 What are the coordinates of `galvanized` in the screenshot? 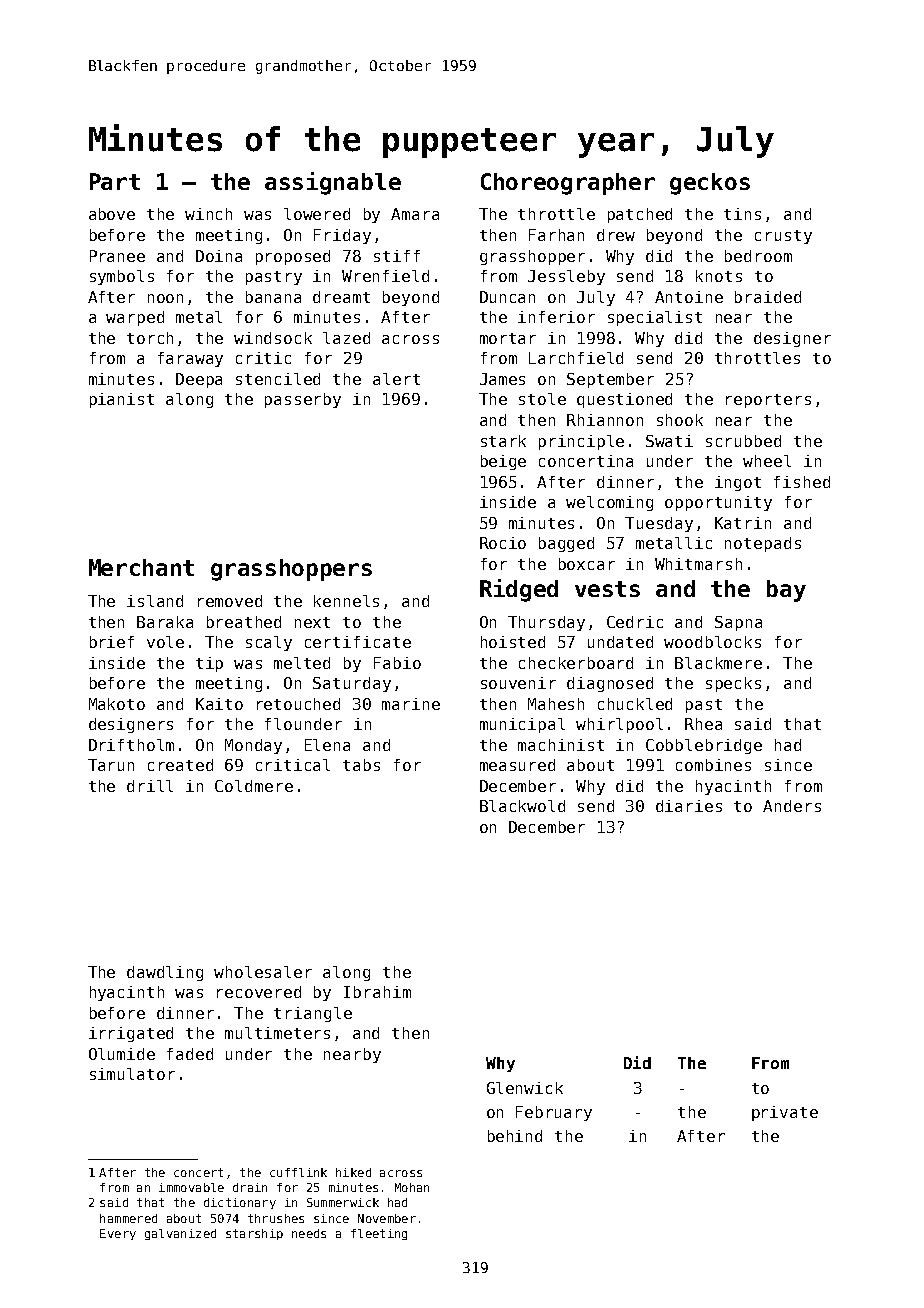 It's located at (180, 1234).
